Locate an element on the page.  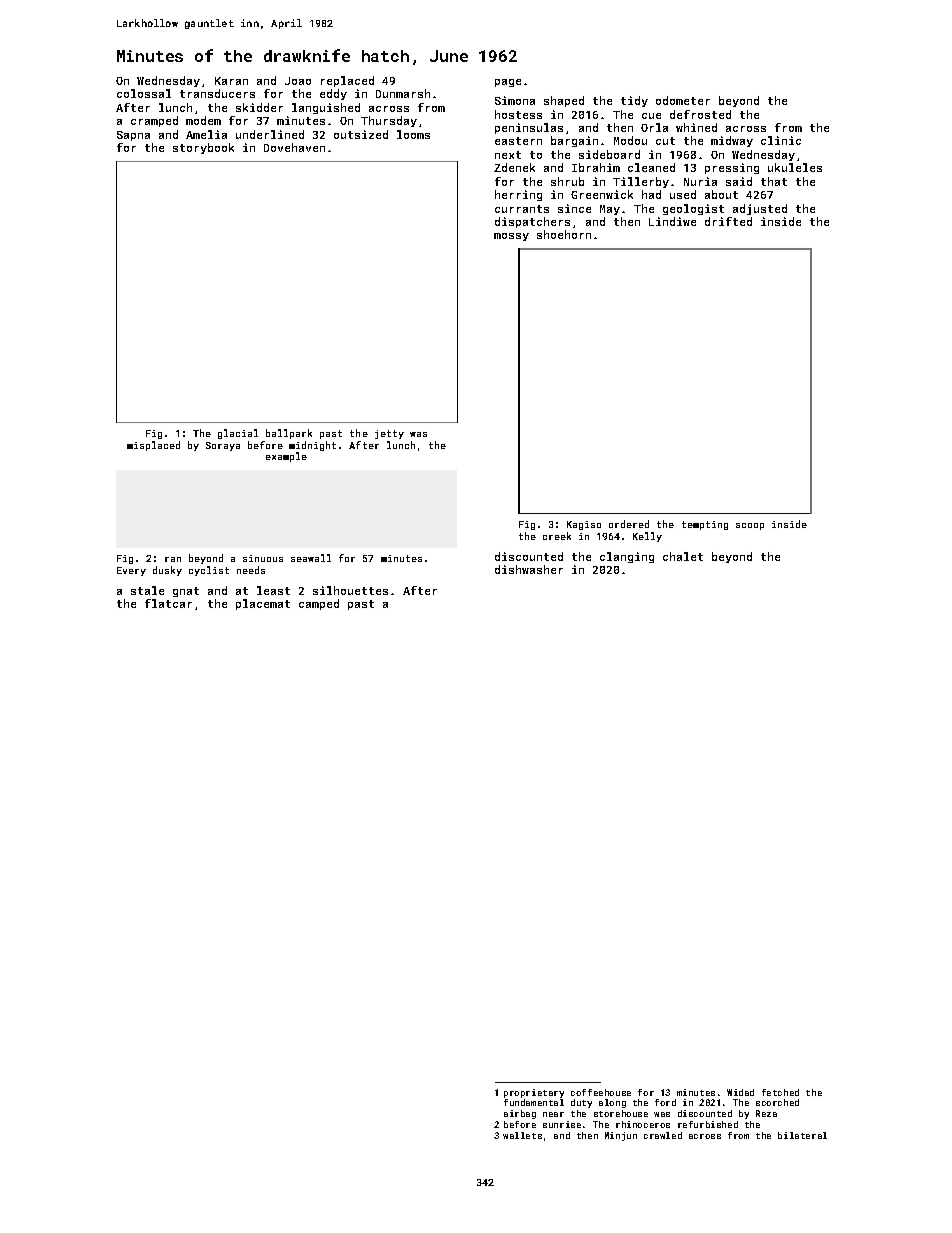
chalet is located at coordinates (683, 556).
